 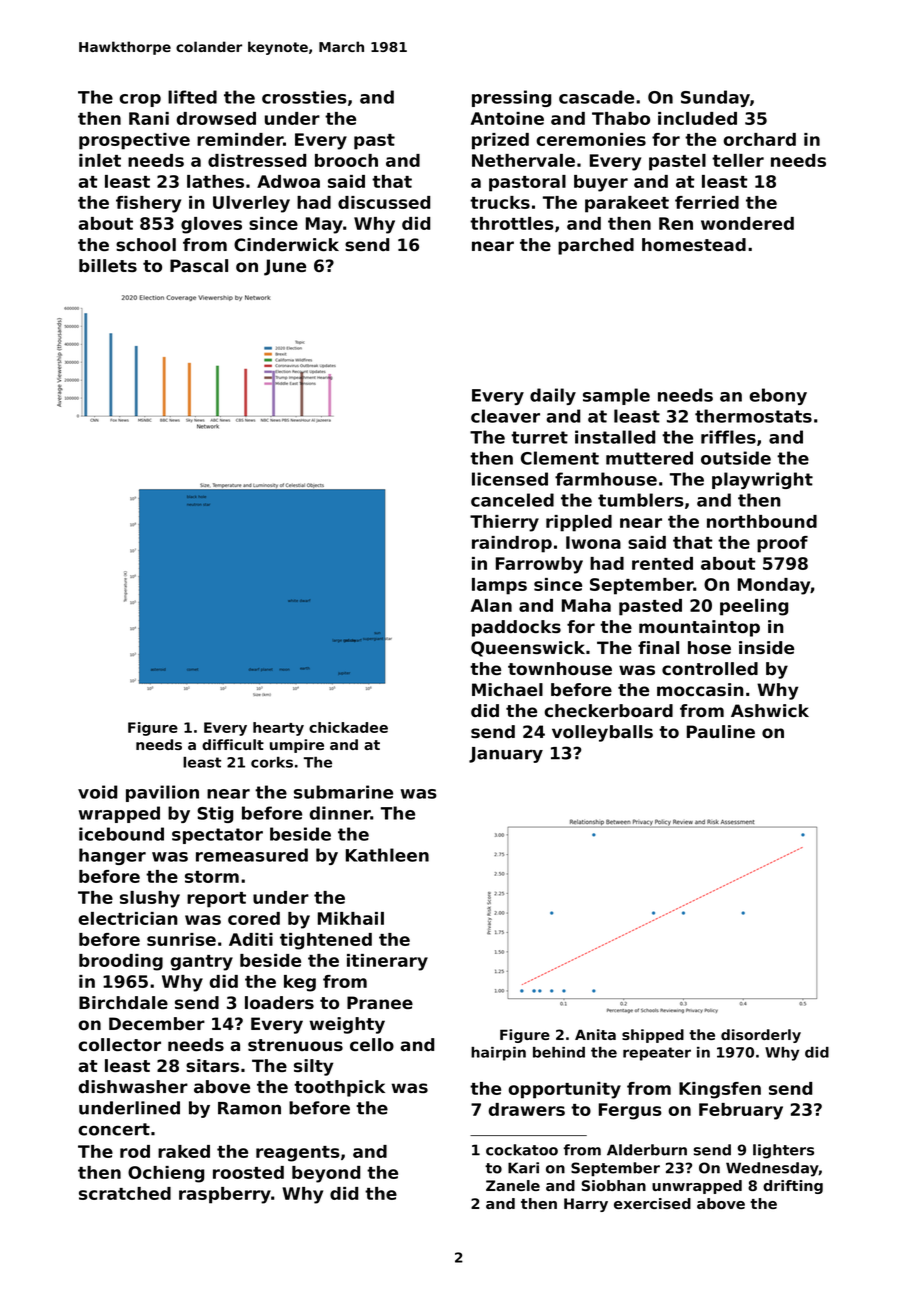 I want to click on billets, so click(x=108, y=266).
